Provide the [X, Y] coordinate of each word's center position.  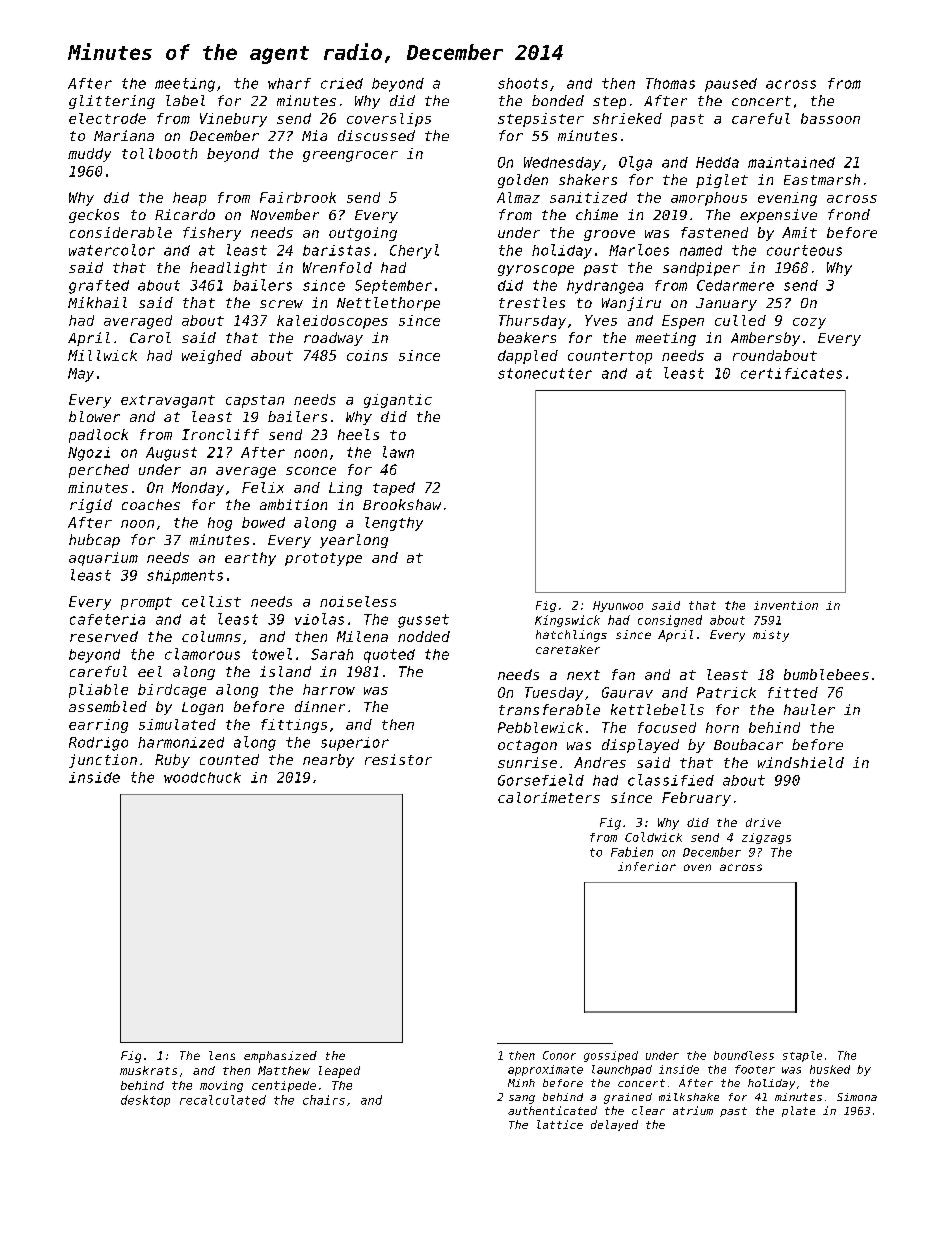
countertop [610, 357]
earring [98, 726]
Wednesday [562, 164]
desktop [145, 1101]
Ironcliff [220, 434]
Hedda [717, 162]
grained [628, 1098]
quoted [389, 656]
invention [786, 605]
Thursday [532, 322]
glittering [112, 102]
